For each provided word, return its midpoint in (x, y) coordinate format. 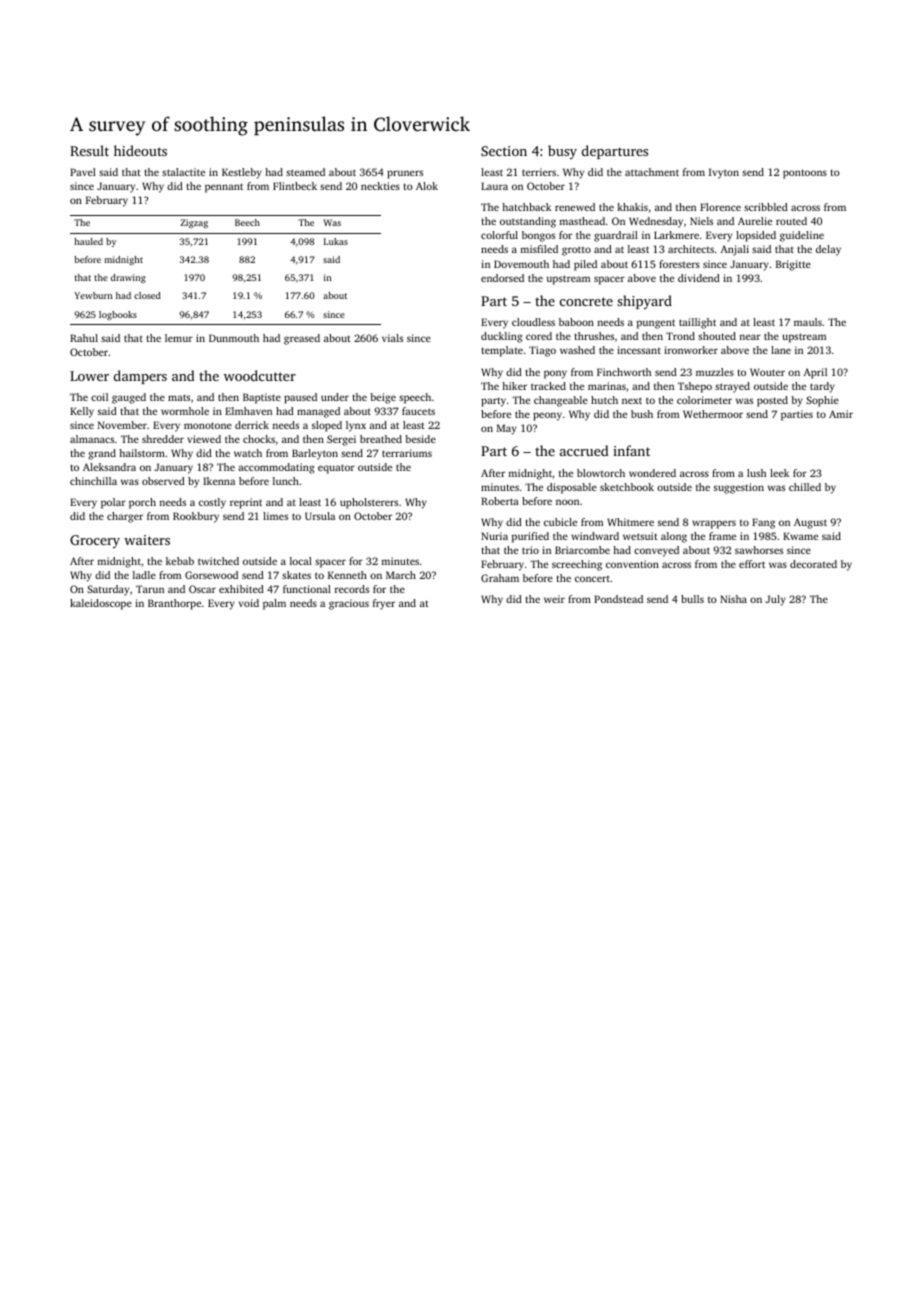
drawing (128, 278)
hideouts (140, 150)
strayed (732, 387)
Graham (500, 578)
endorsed (502, 278)
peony (547, 416)
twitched (218, 561)
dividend (699, 278)
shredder (163, 439)
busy (562, 152)
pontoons (805, 174)
